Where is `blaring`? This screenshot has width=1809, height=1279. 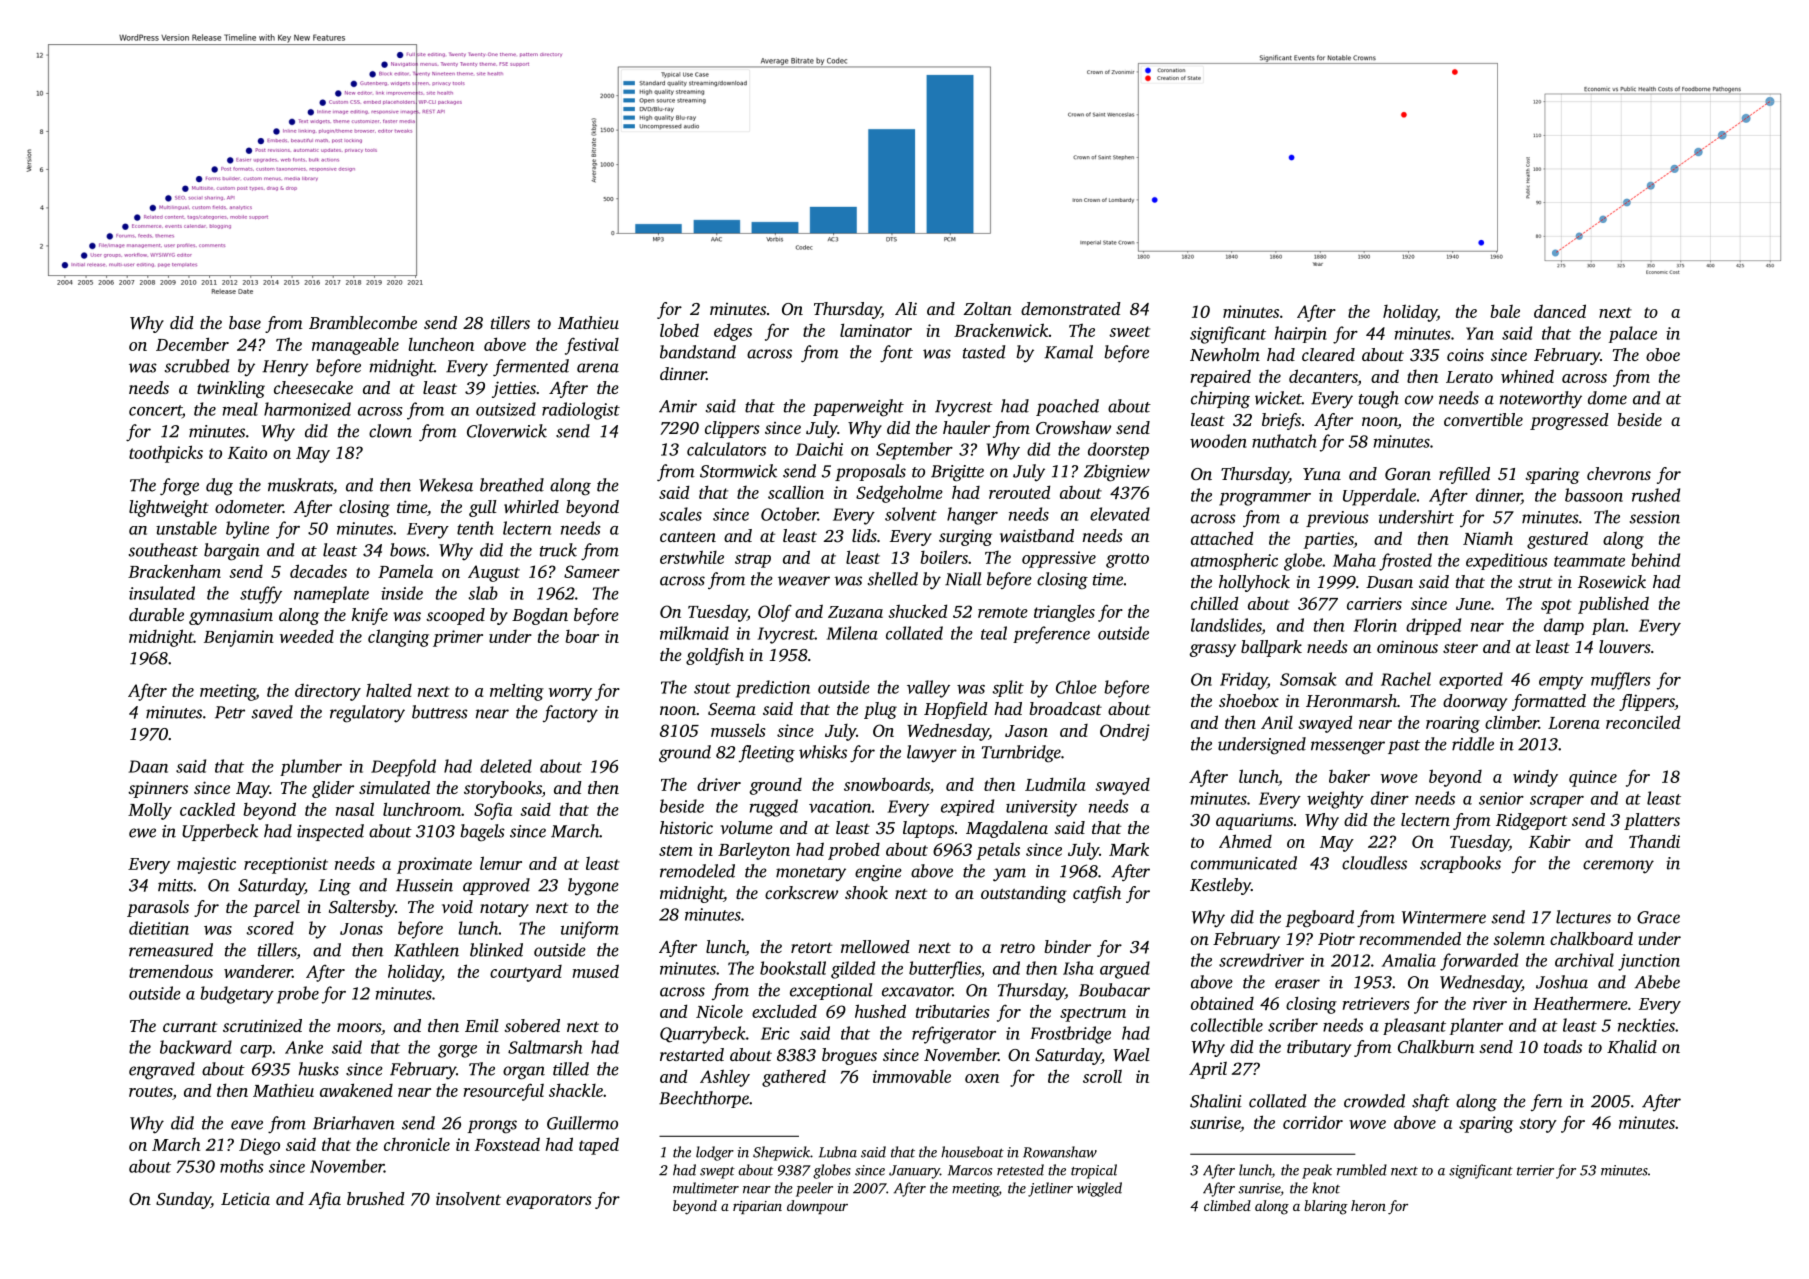 blaring is located at coordinates (1326, 1207).
